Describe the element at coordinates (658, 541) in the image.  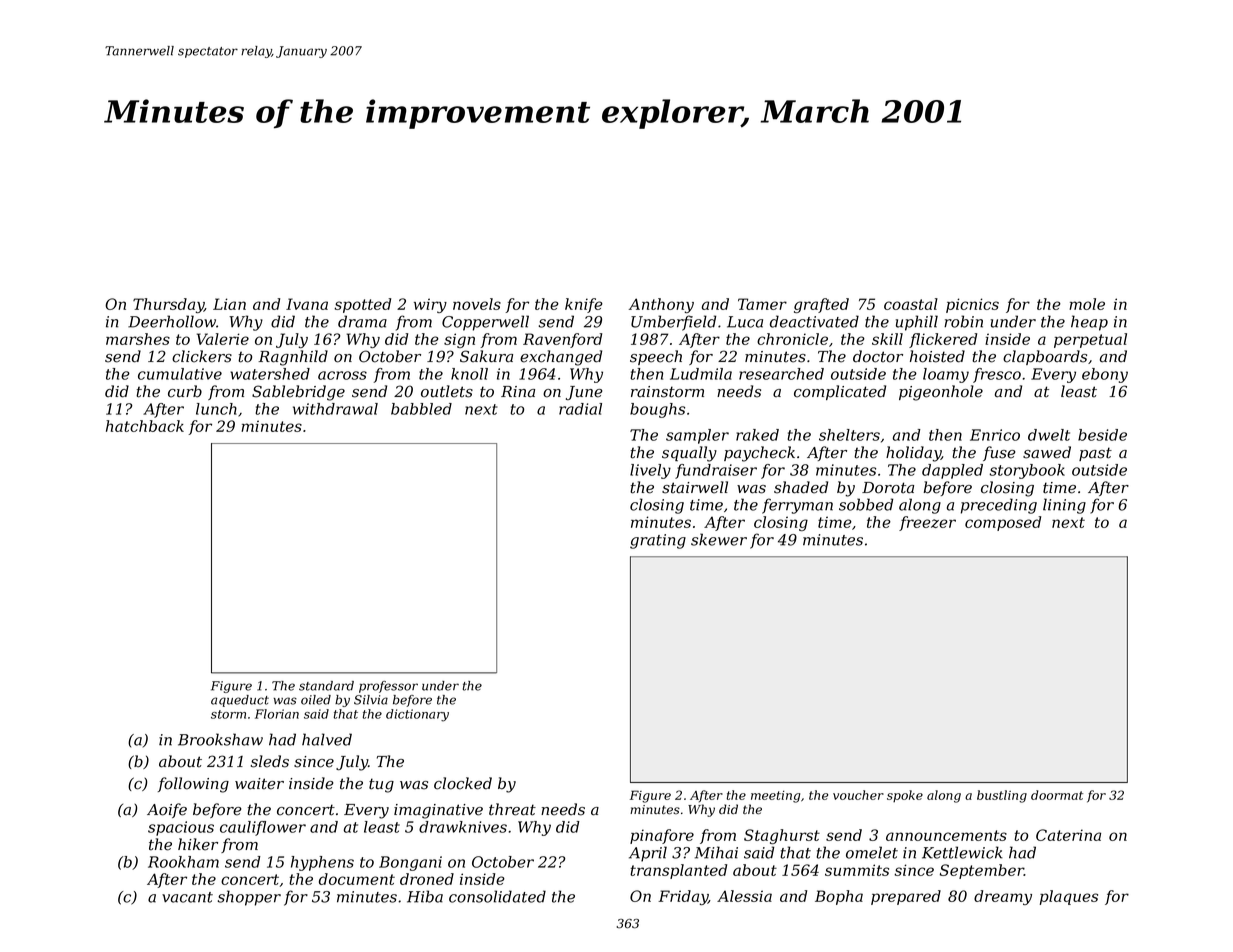
I see `grating` at that location.
